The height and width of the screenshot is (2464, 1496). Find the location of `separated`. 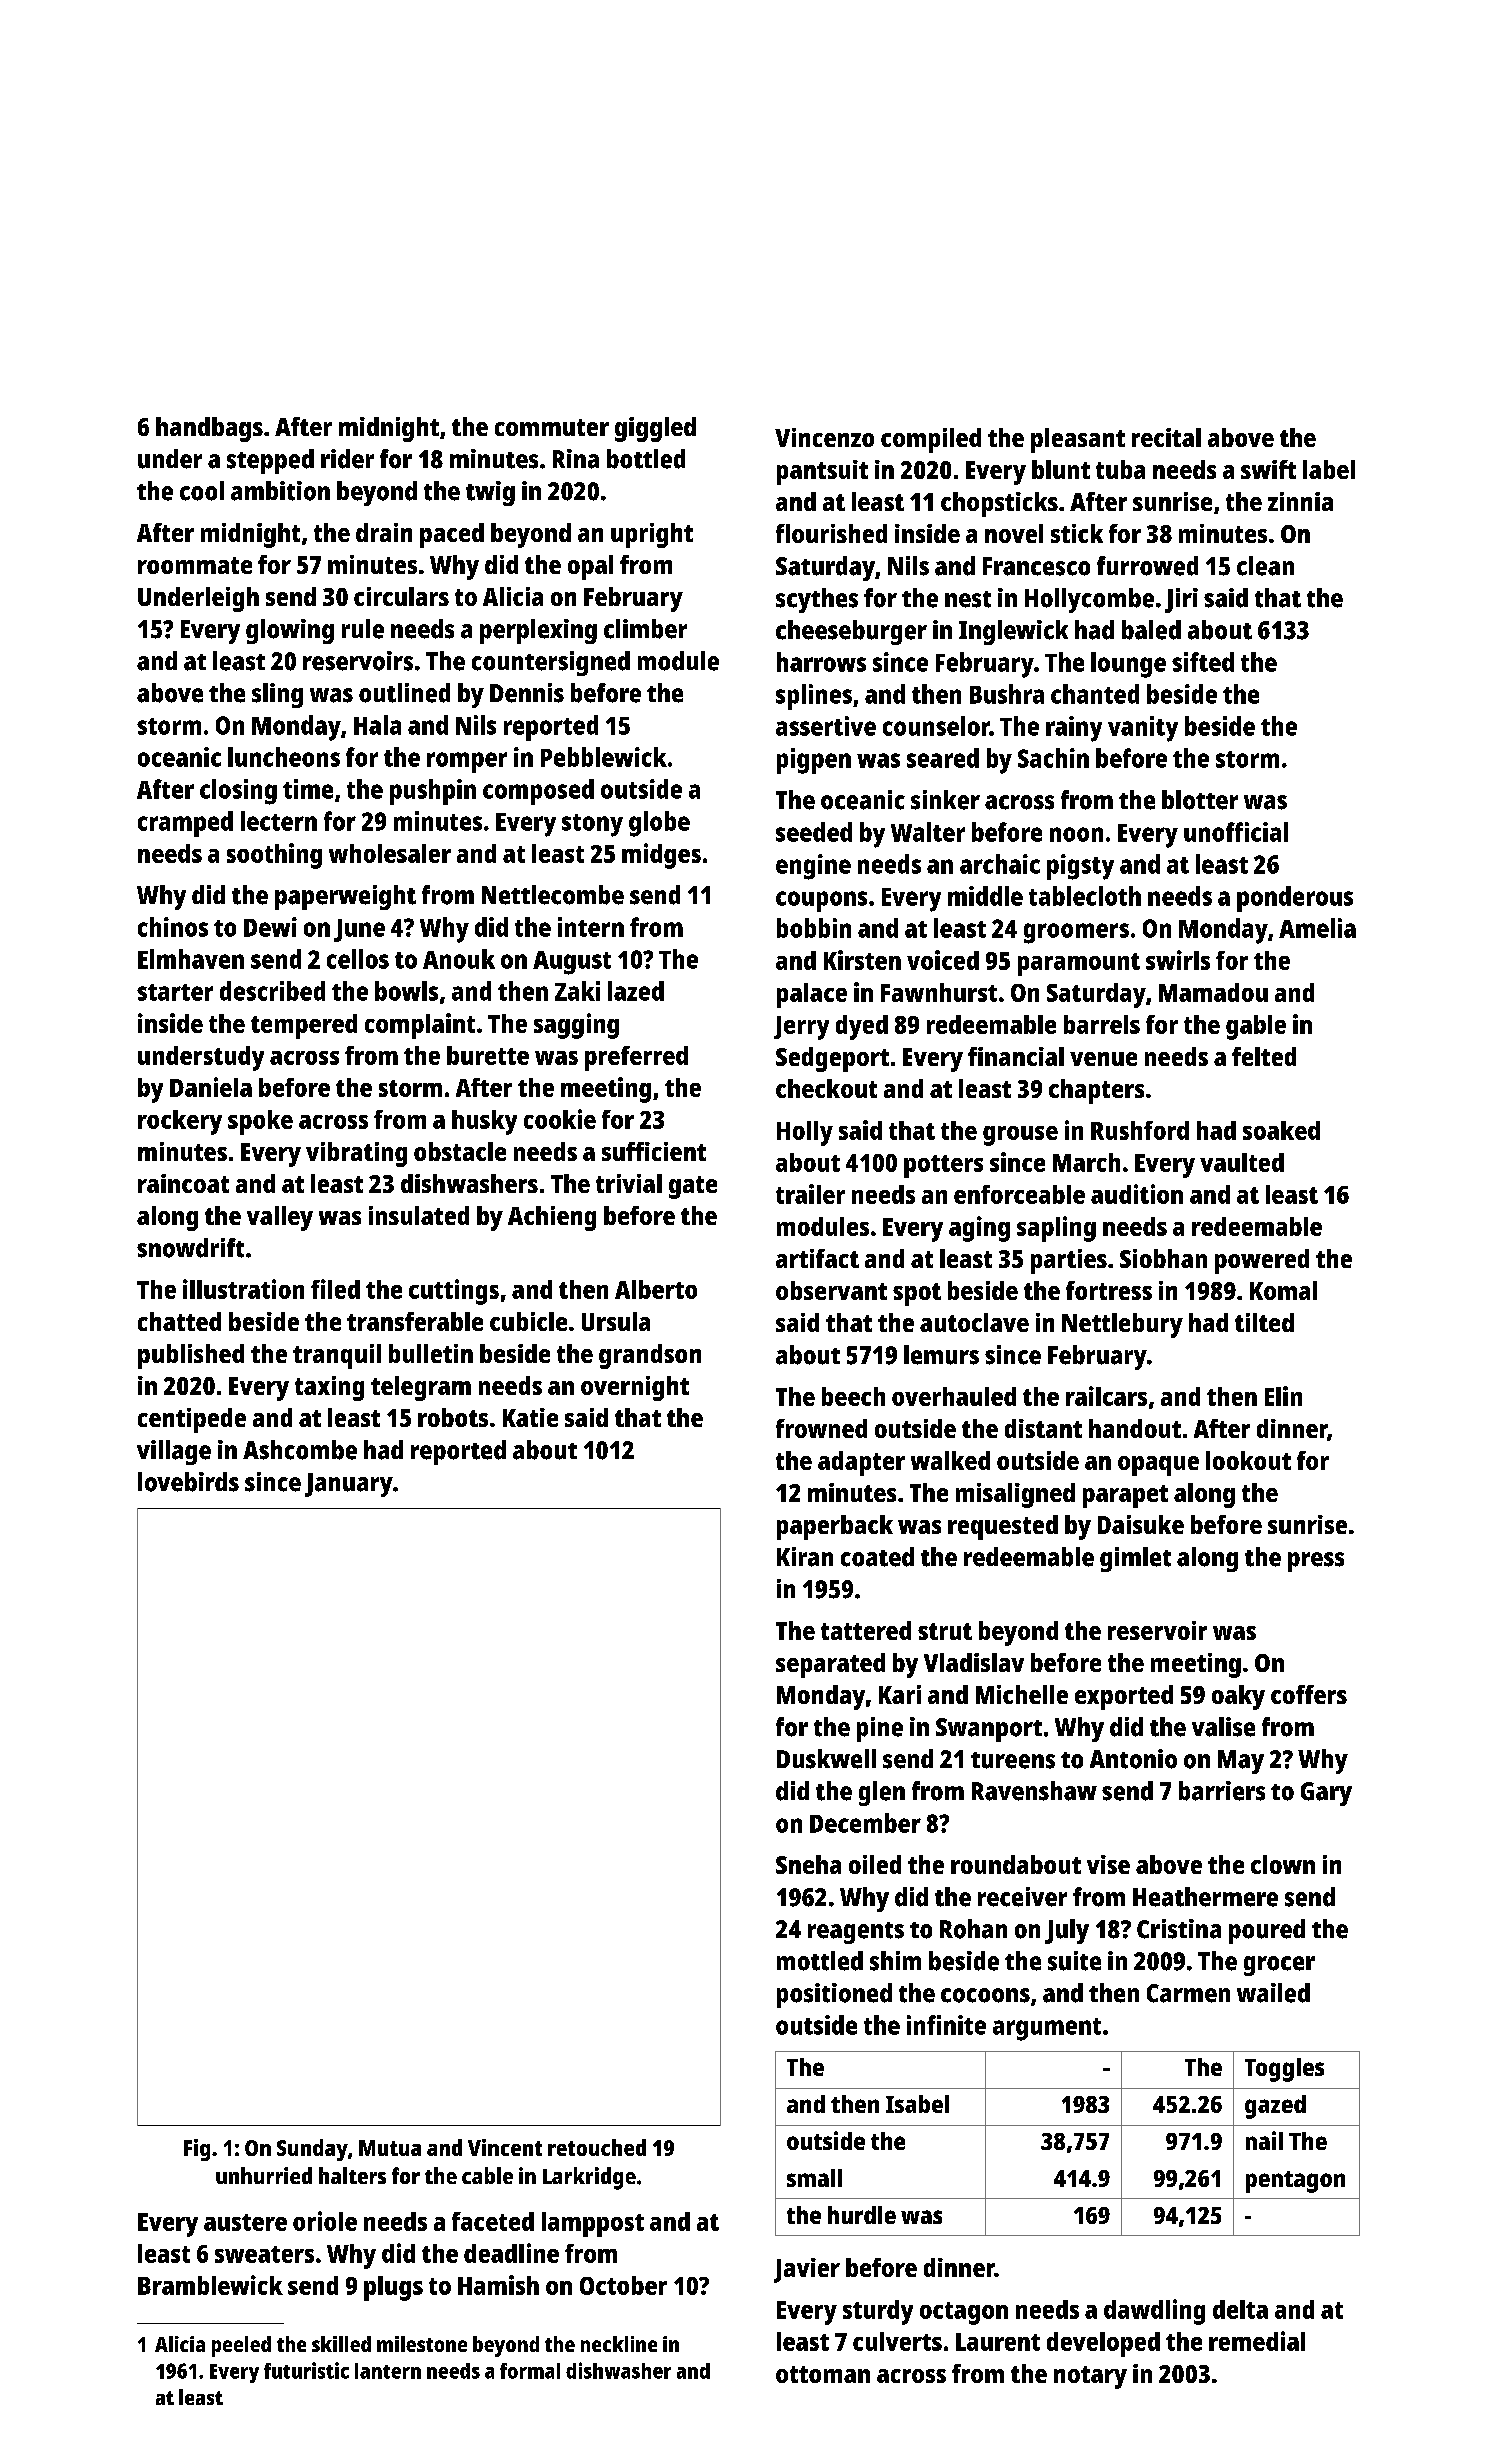

separated is located at coordinates (830, 1665).
